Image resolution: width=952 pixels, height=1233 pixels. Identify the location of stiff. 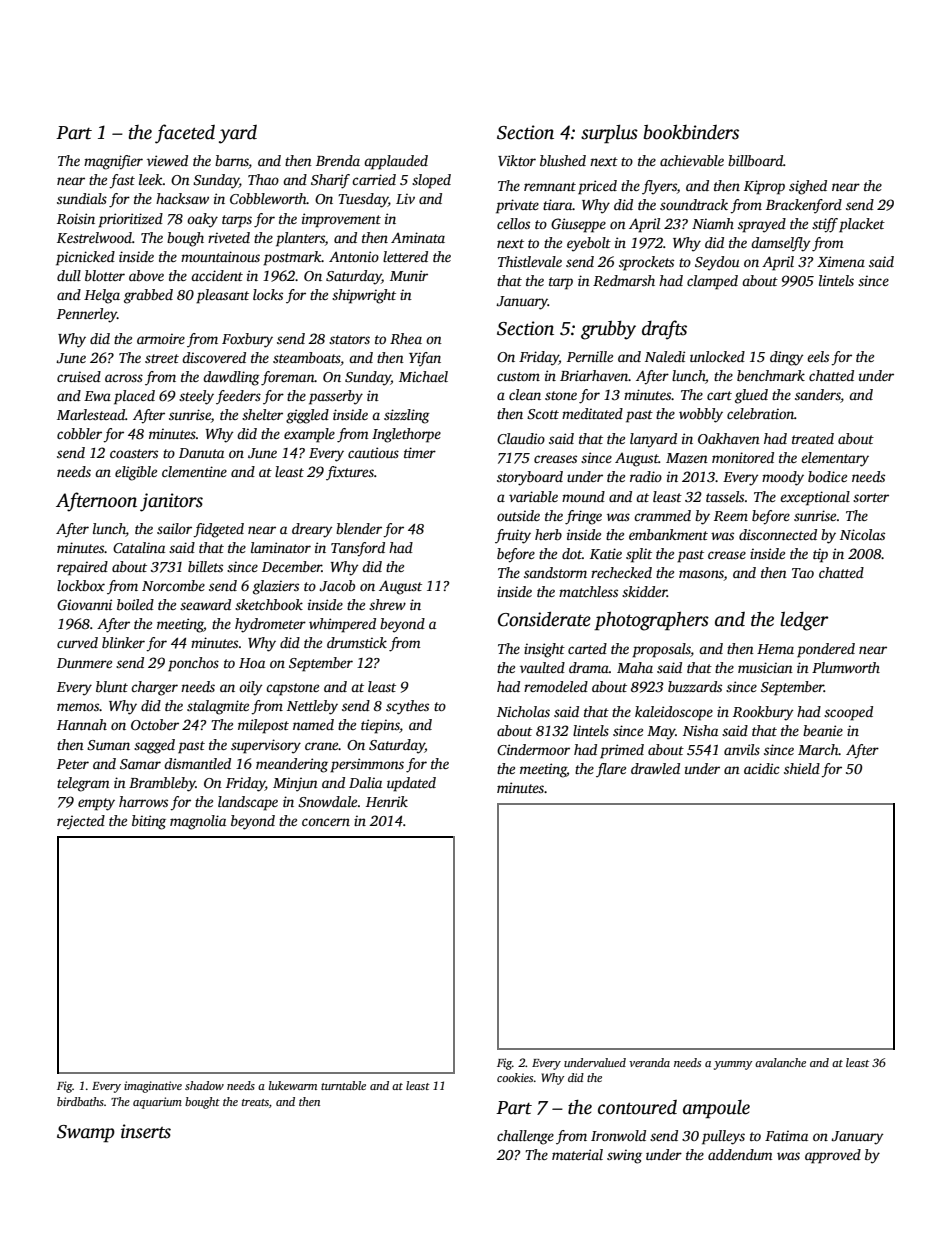
(825, 225).
